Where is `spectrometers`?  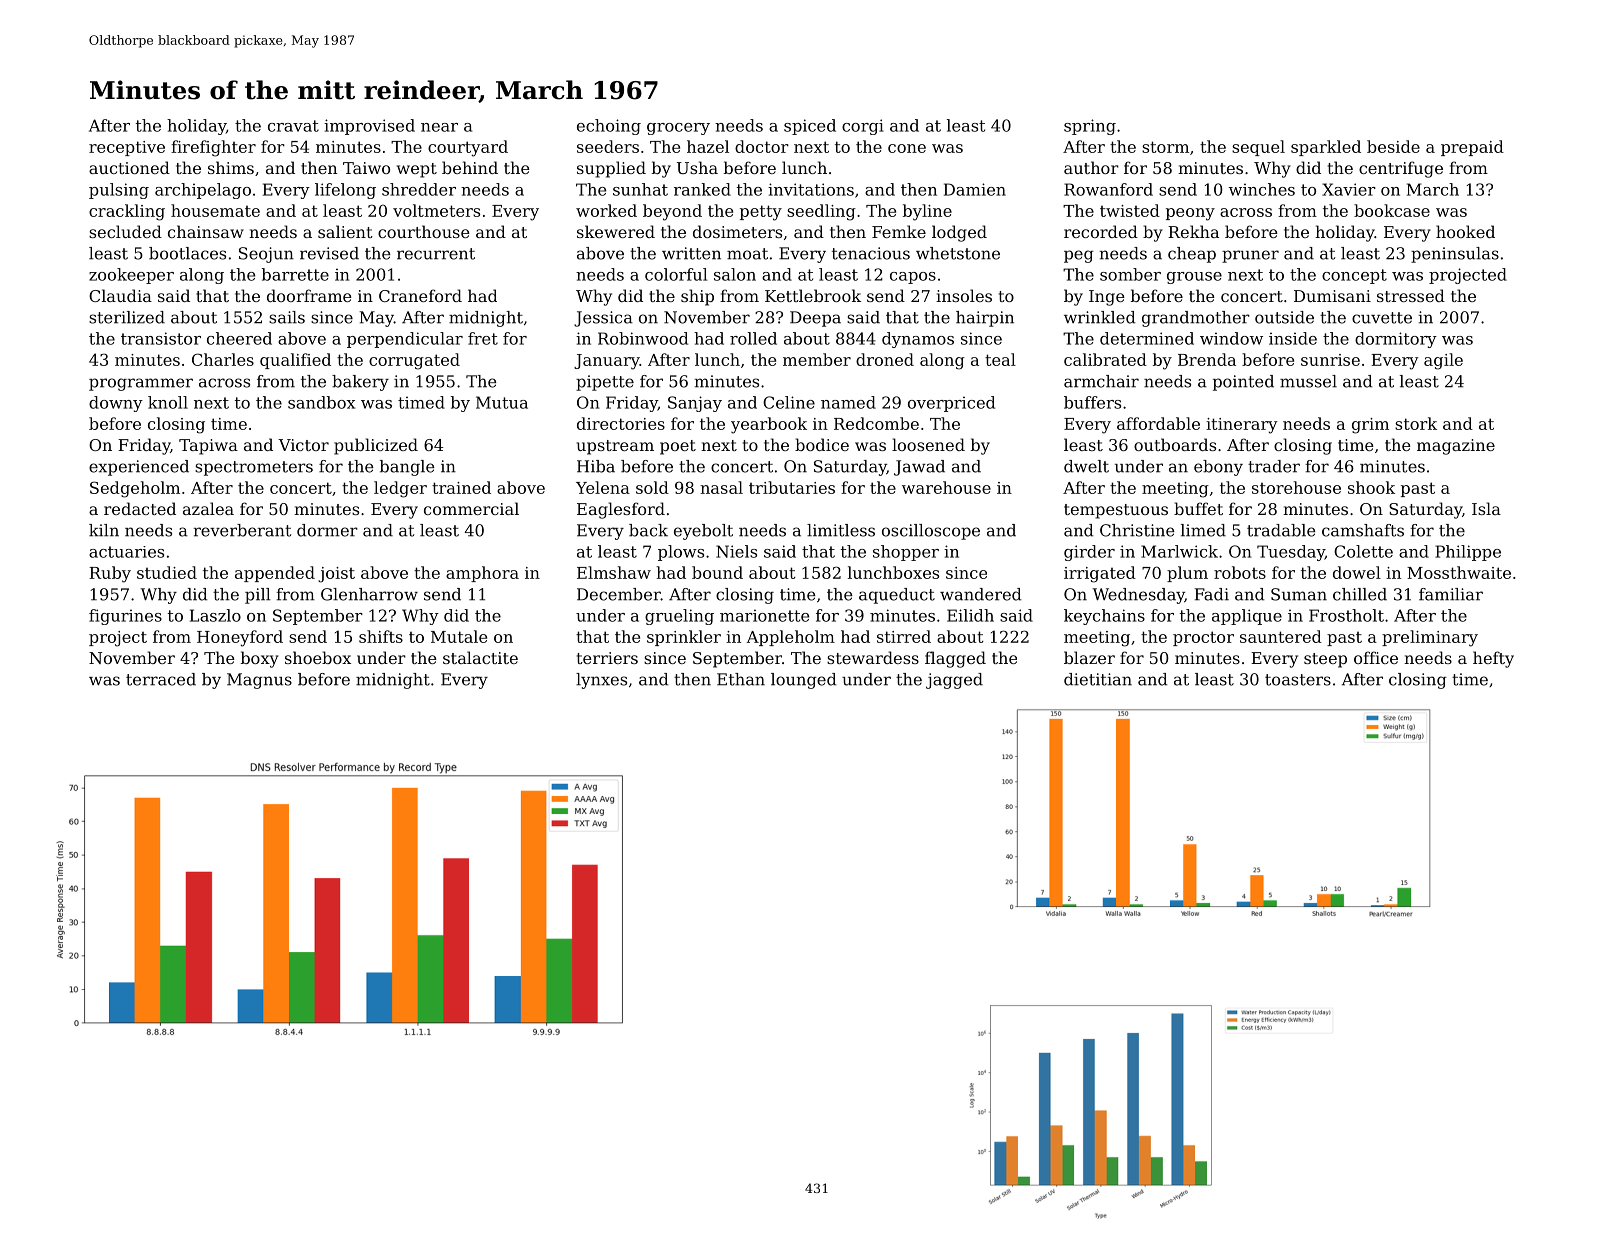 spectrometers is located at coordinates (254, 468).
